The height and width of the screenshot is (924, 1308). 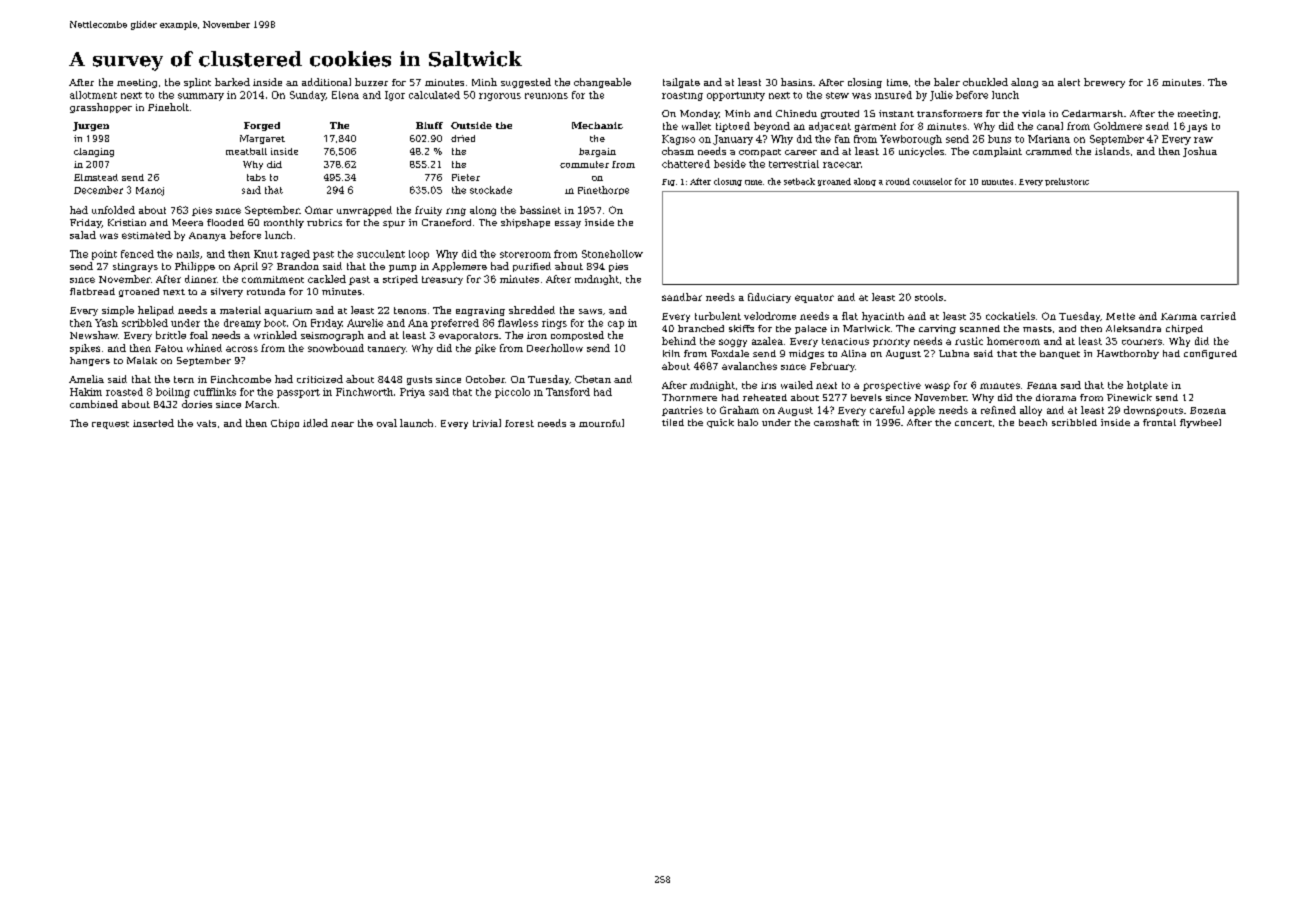 What do you see at coordinates (796, 82) in the screenshot?
I see `basins` at bounding box center [796, 82].
